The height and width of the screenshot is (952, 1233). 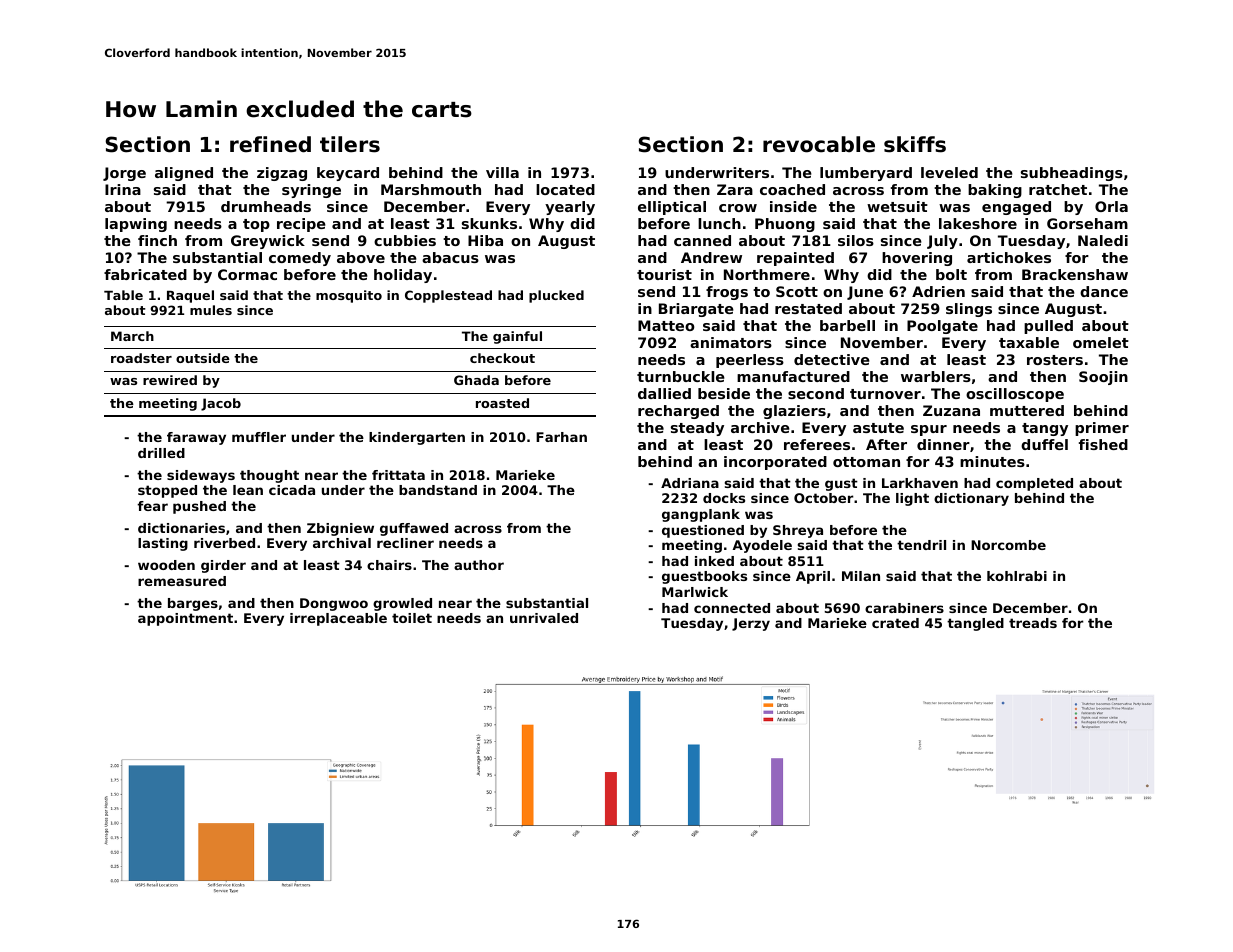 I want to click on roasted, so click(x=502, y=403).
